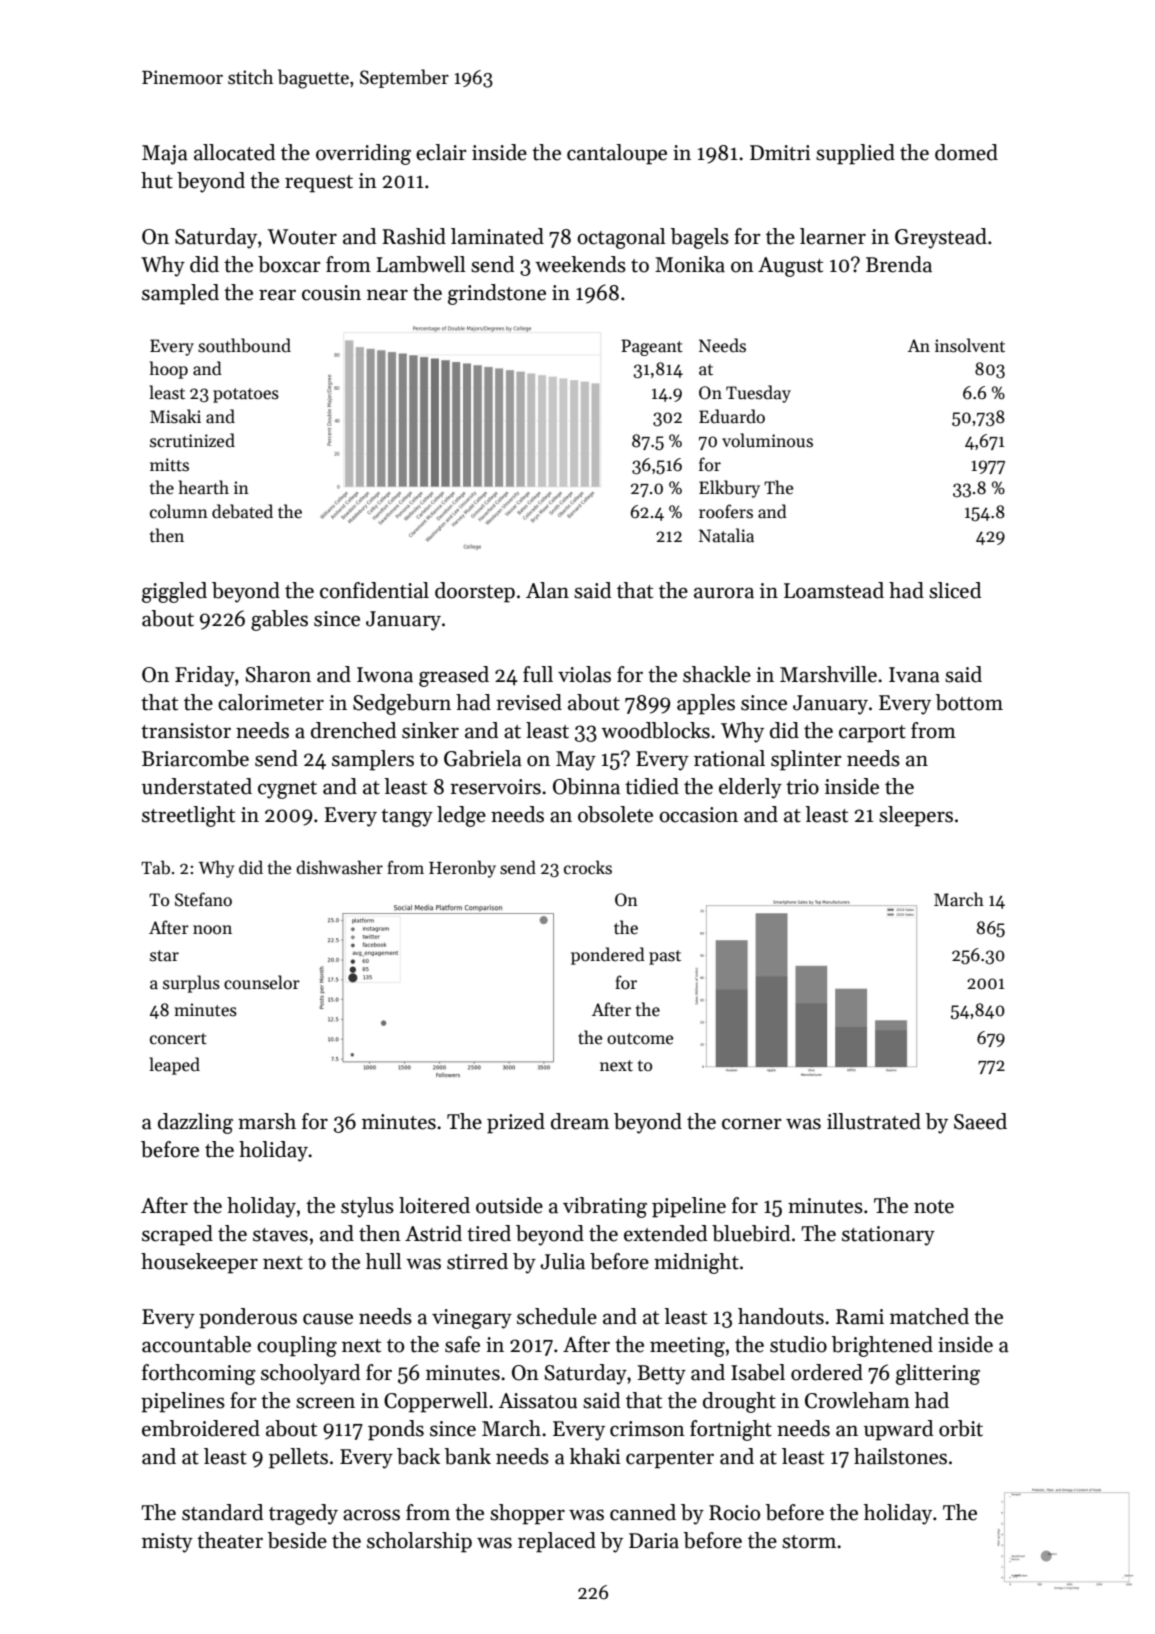 The height and width of the screenshot is (1634, 1155). I want to click on schoolyard, so click(310, 1374).
